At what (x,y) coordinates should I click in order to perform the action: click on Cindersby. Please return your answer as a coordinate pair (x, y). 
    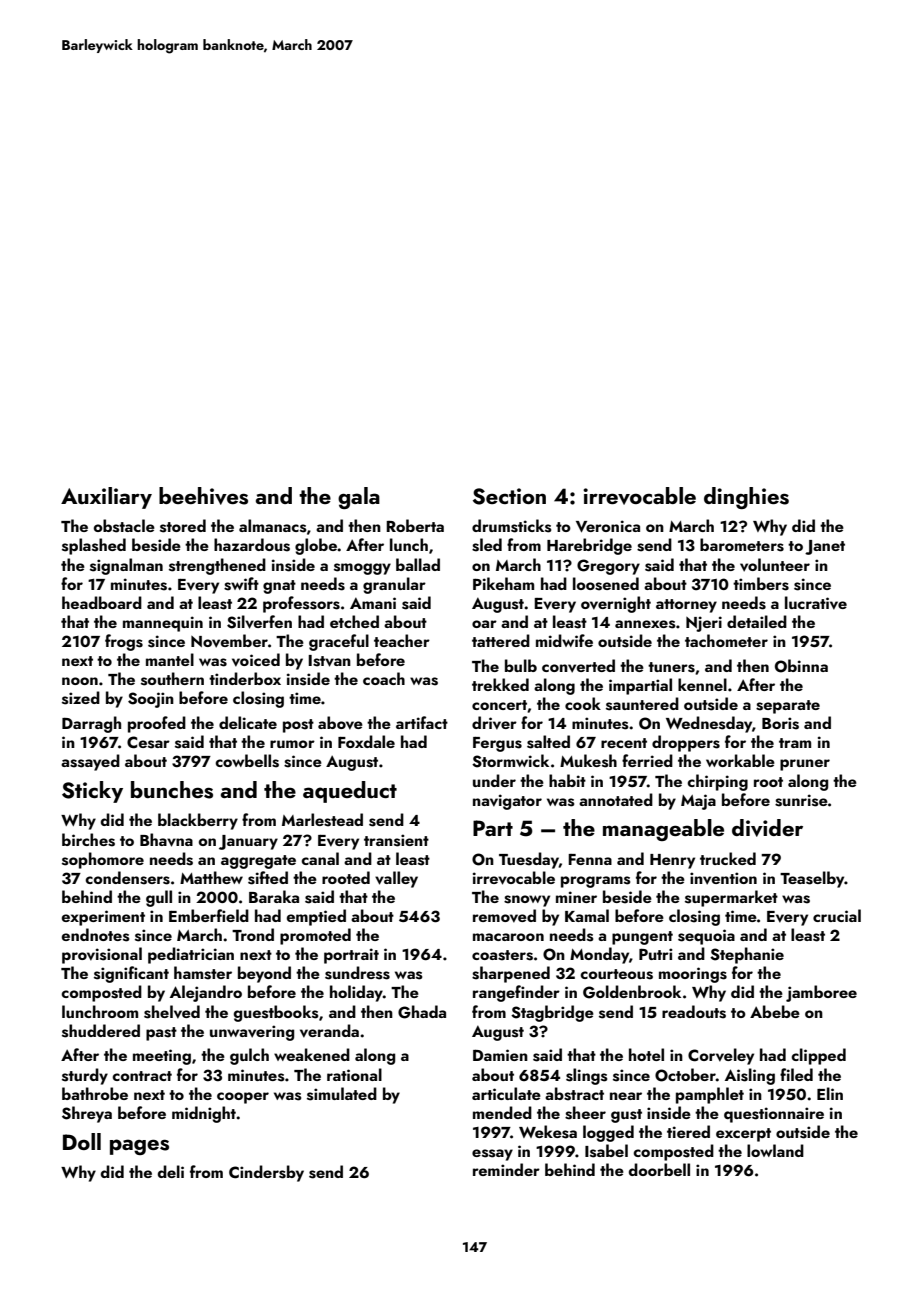
    Looking at the image, I should click on (266, 1173).
